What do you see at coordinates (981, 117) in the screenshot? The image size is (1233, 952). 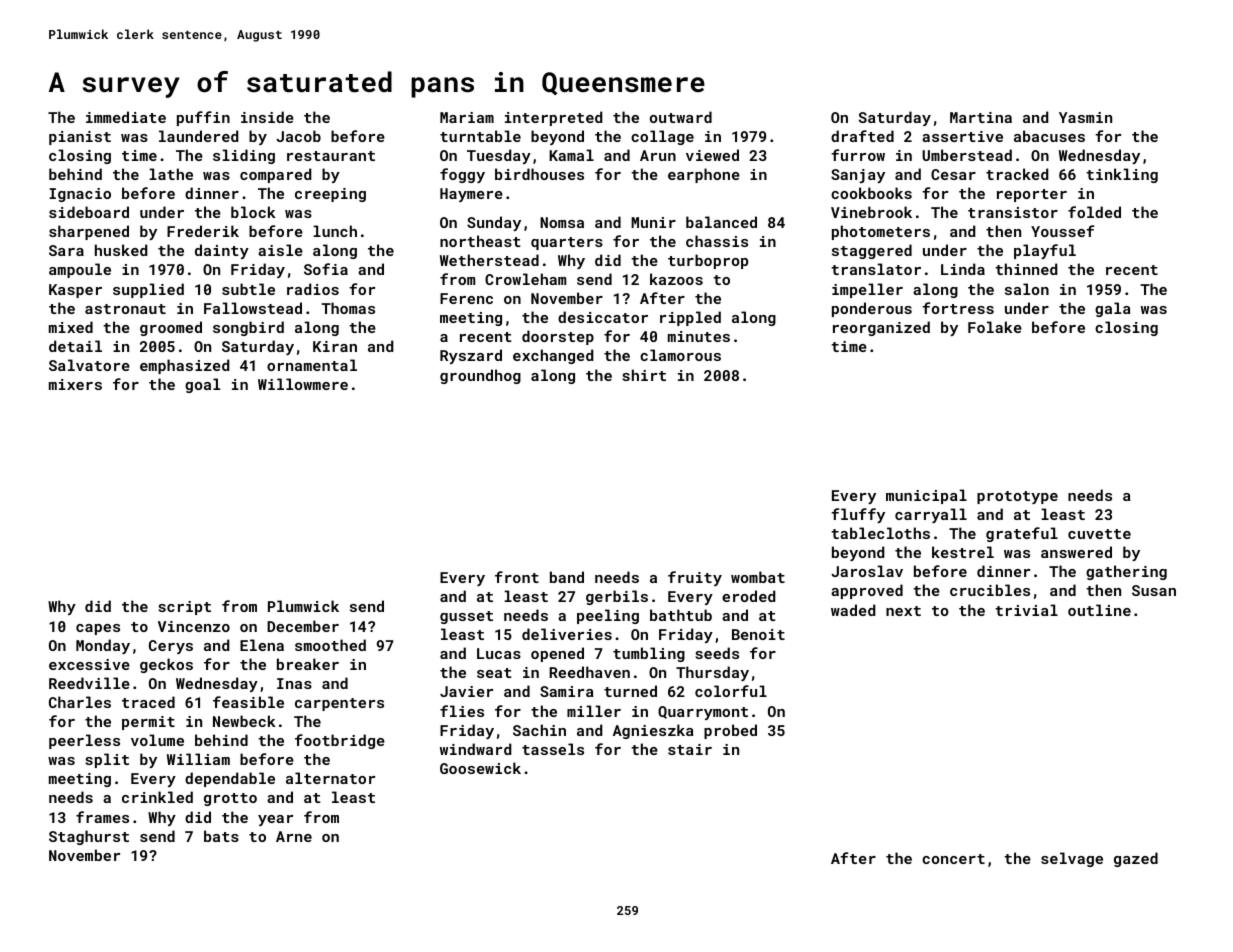 I see `Martina` at bounding box center [981, 117].
